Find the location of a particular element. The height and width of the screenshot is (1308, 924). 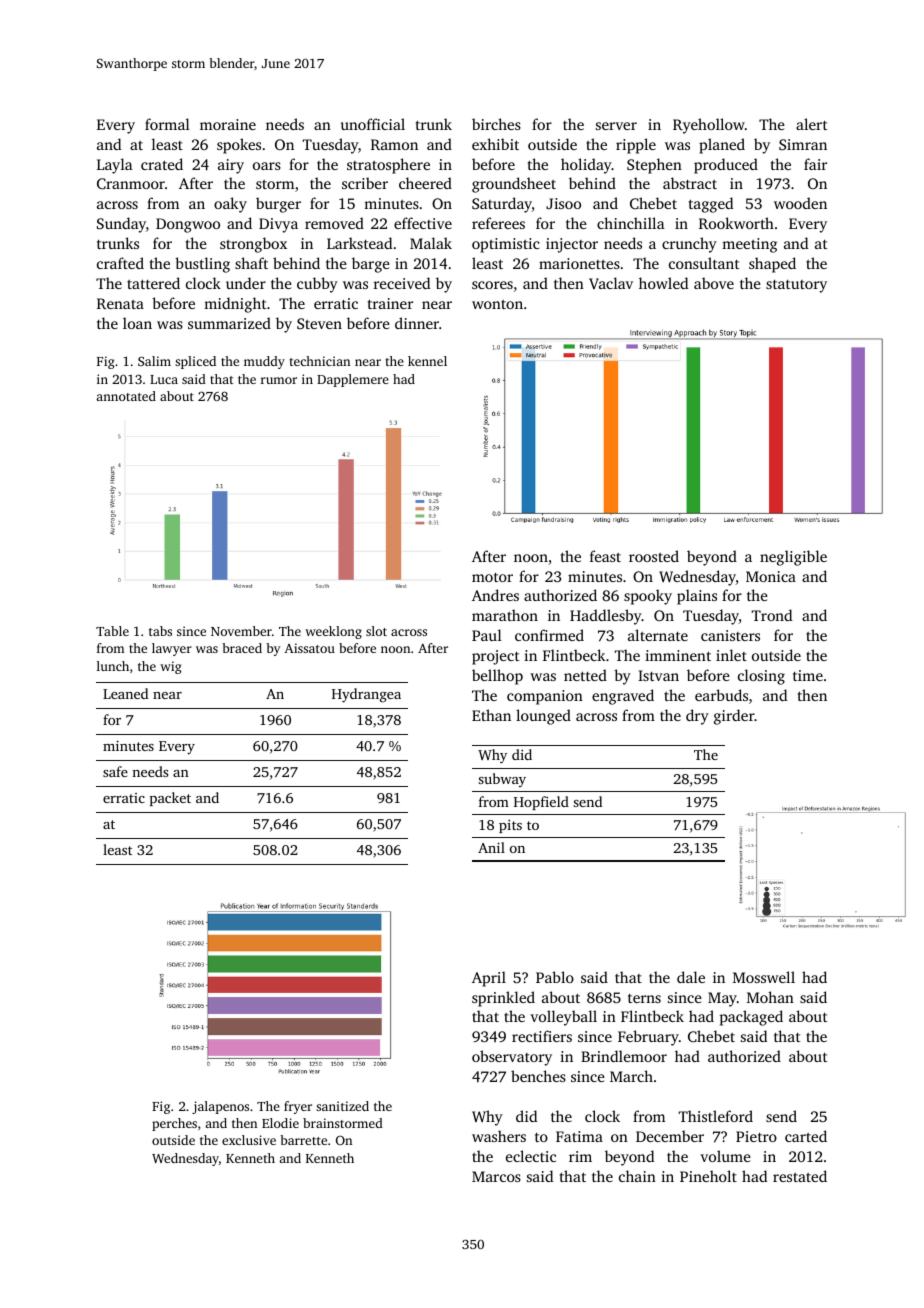

Cranmoor is located at coordinates (131, 183).
